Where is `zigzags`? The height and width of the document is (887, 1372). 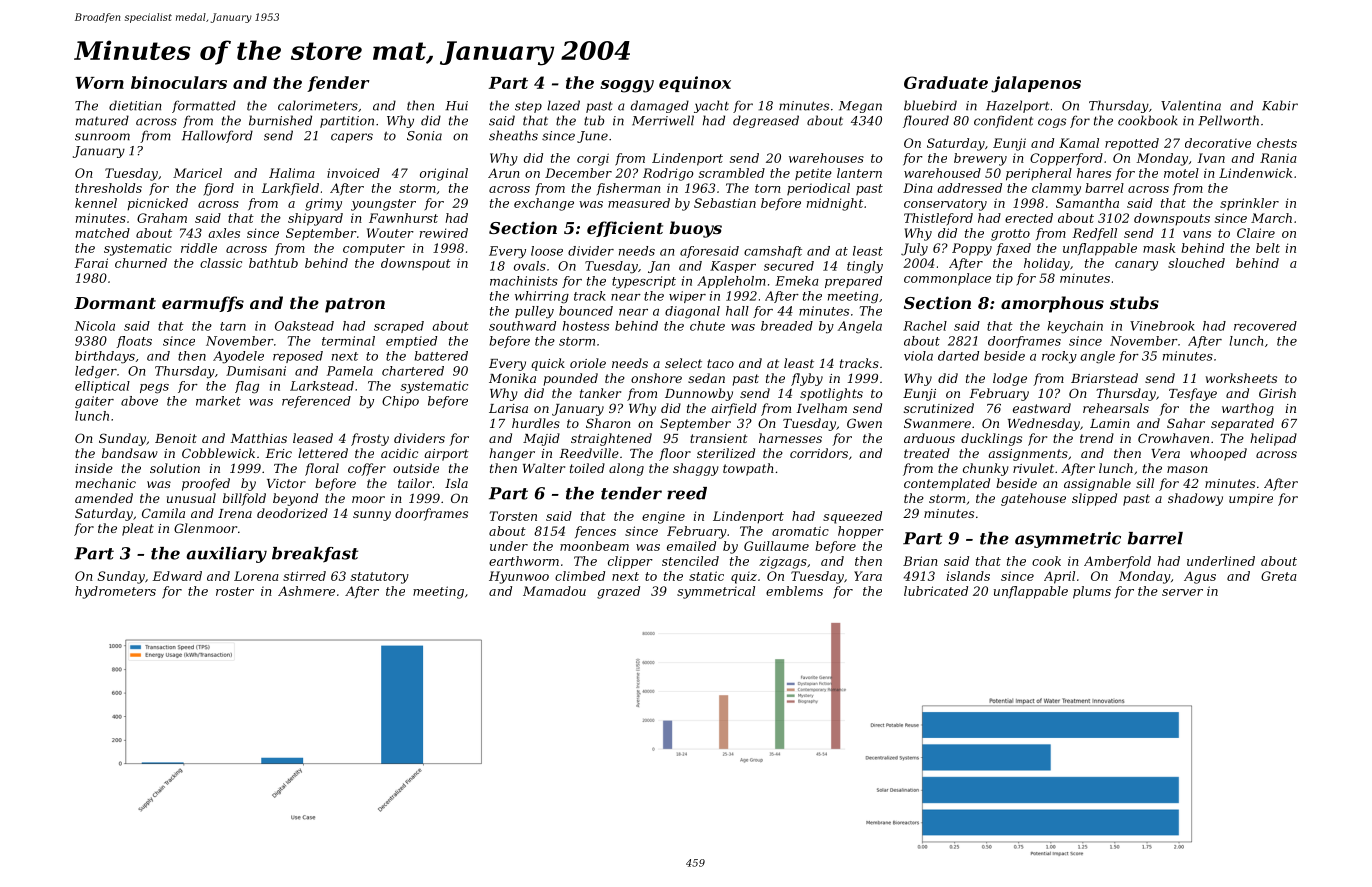
zigzags is located at coordinates (783, 563).
